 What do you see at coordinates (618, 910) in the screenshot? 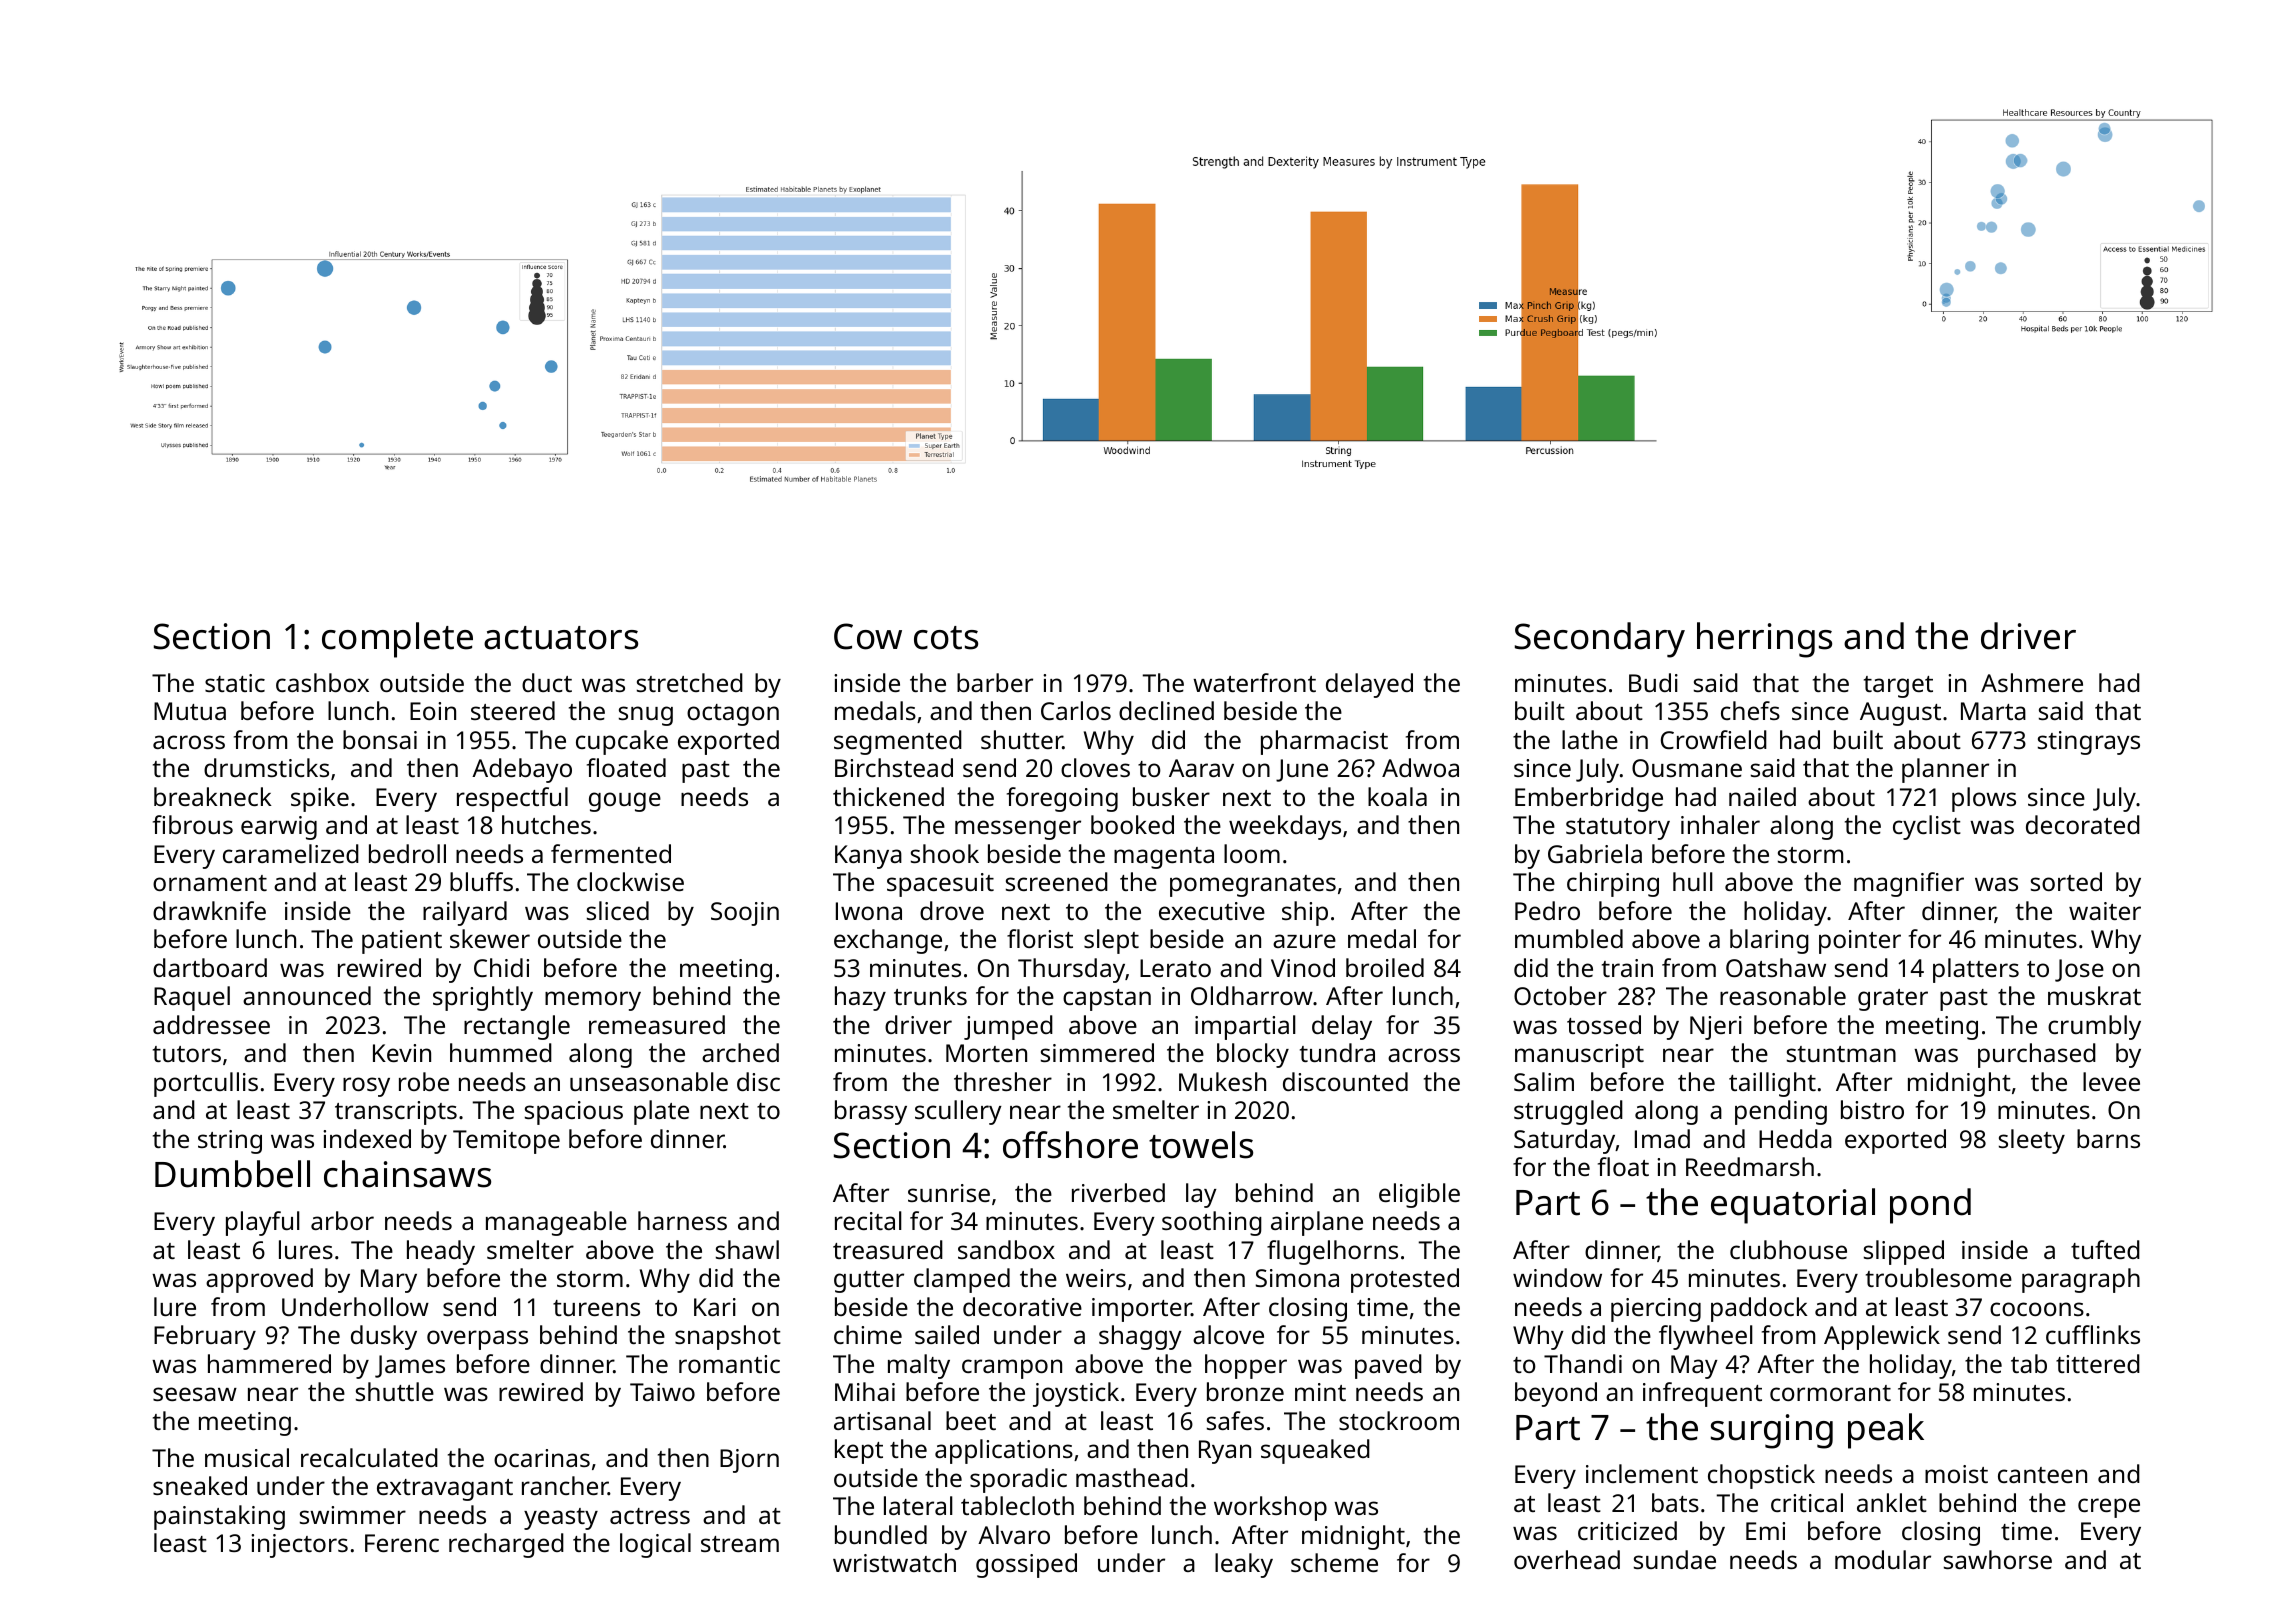
I see `sliced` at bounding box center [618, 910].
